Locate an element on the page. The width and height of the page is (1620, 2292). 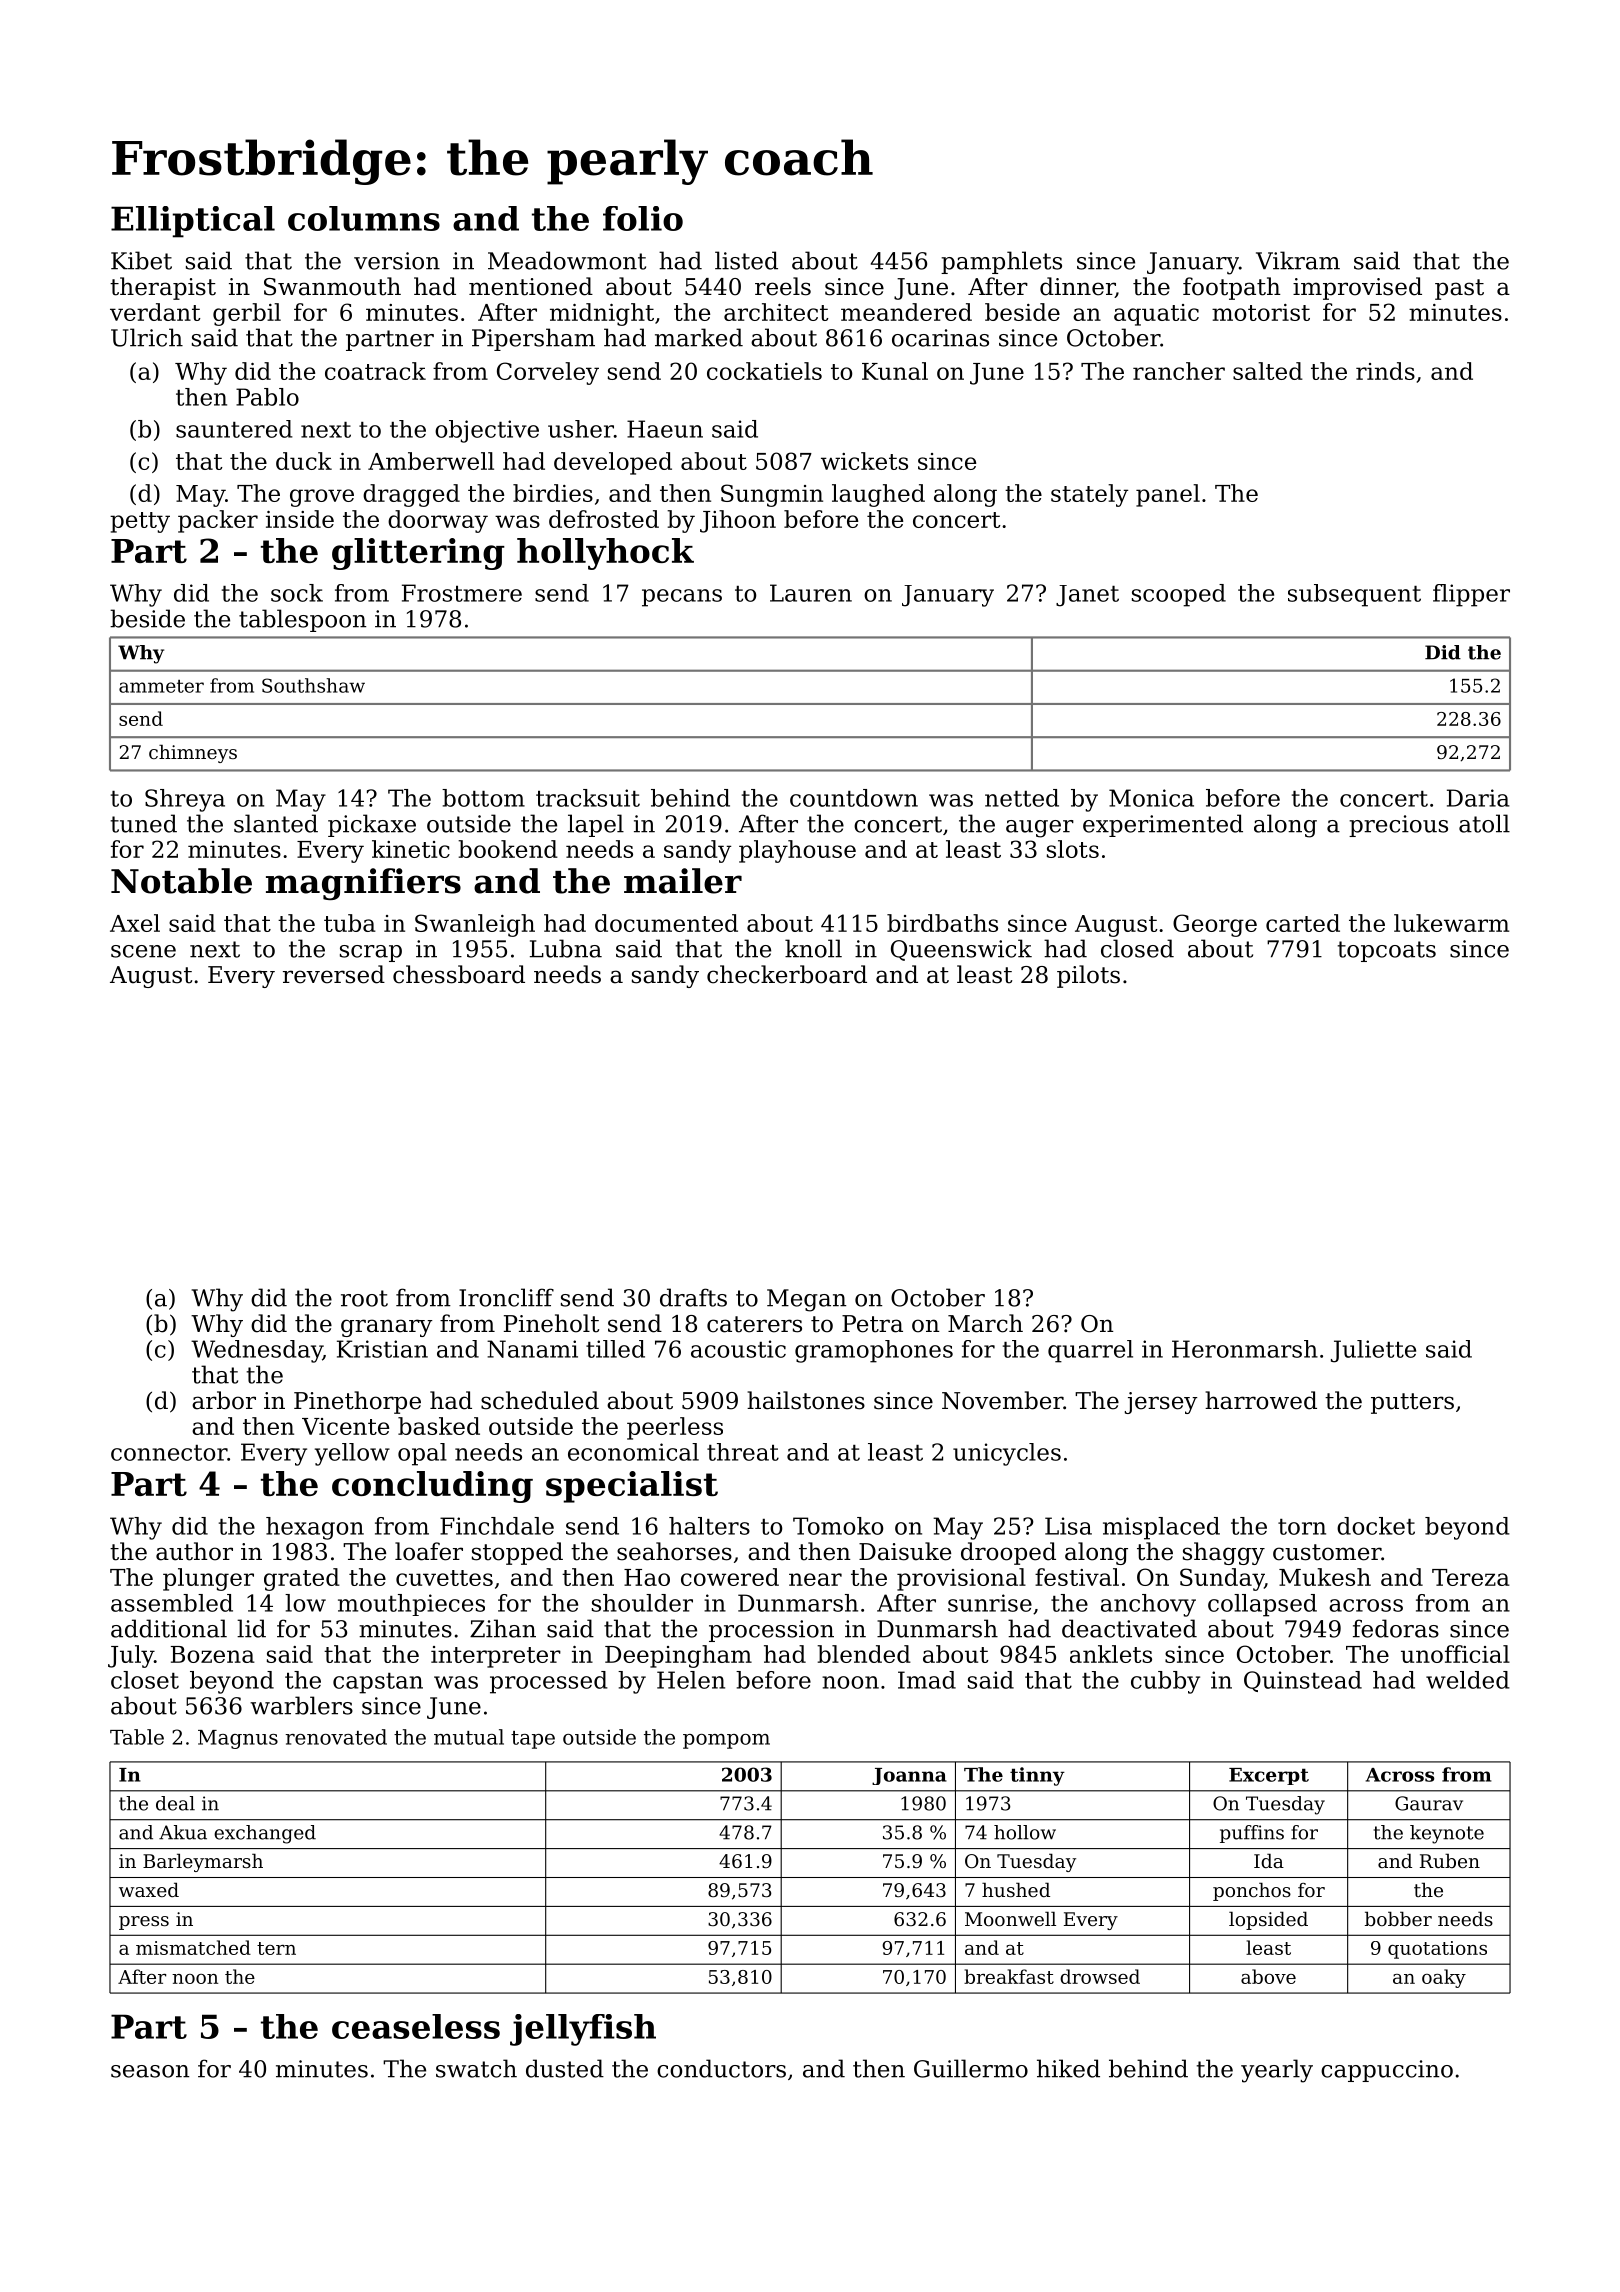
Janet is located at coordinates (1087, 596).
